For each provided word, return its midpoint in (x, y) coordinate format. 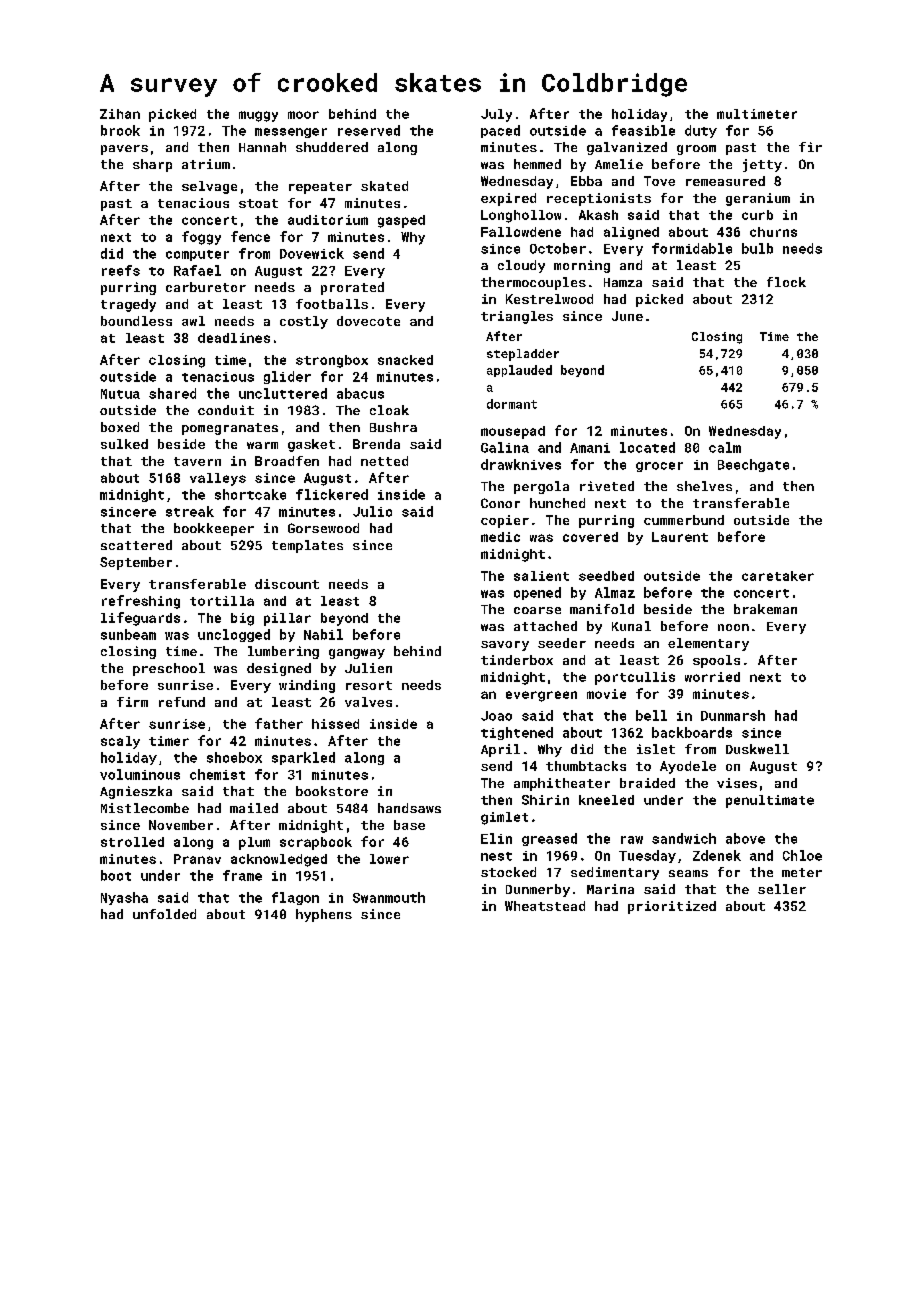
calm (725, 447)
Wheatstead (545, 906)
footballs (332, 304)
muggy (258, 116)
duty (701, 131)
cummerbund (684, 520)
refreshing (141, 602)
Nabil (323, 634)
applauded (519, 371)
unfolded (164, 914)
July (496, 115)
